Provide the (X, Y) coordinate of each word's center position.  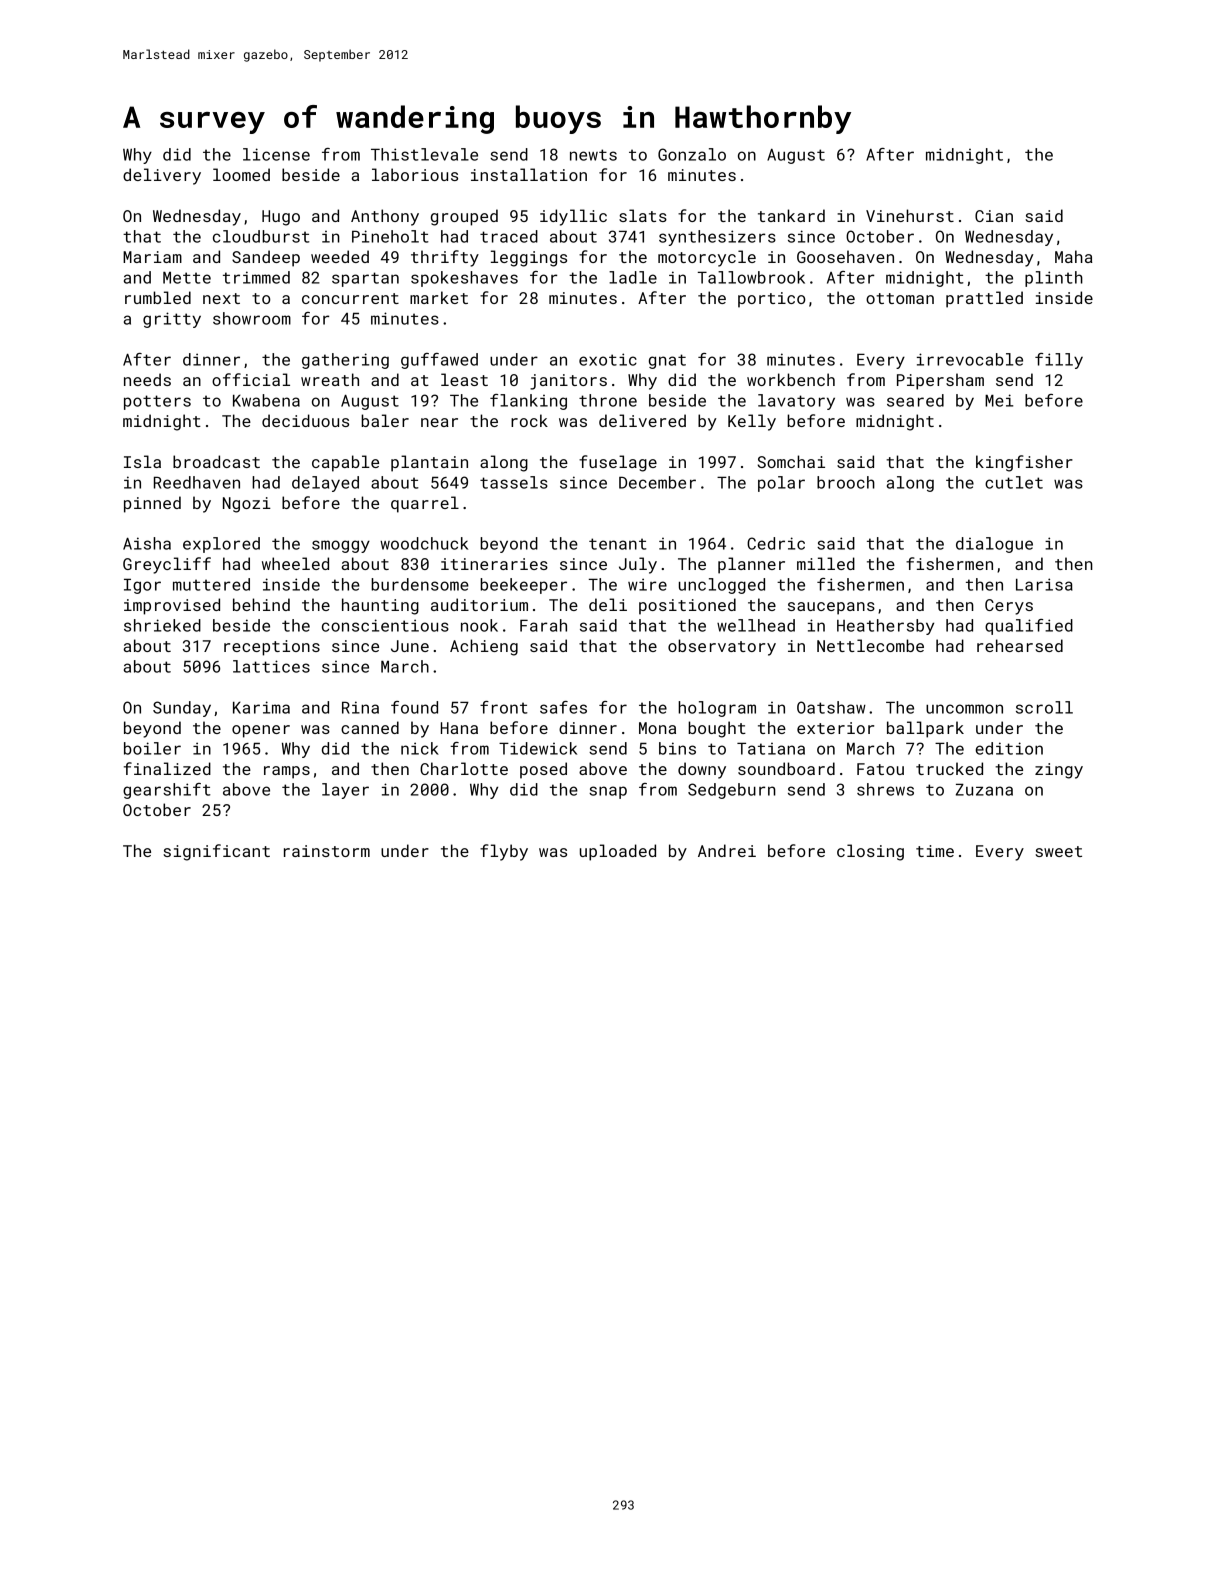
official (251, 379)
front (504, 707)
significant (216, 852)
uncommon (964, 709)
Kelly (752, 422)
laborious (415, 174)
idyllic (573, 217)
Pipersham (940, 381)
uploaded (618, 852)
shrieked (162, 625)
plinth (1054, 279)
